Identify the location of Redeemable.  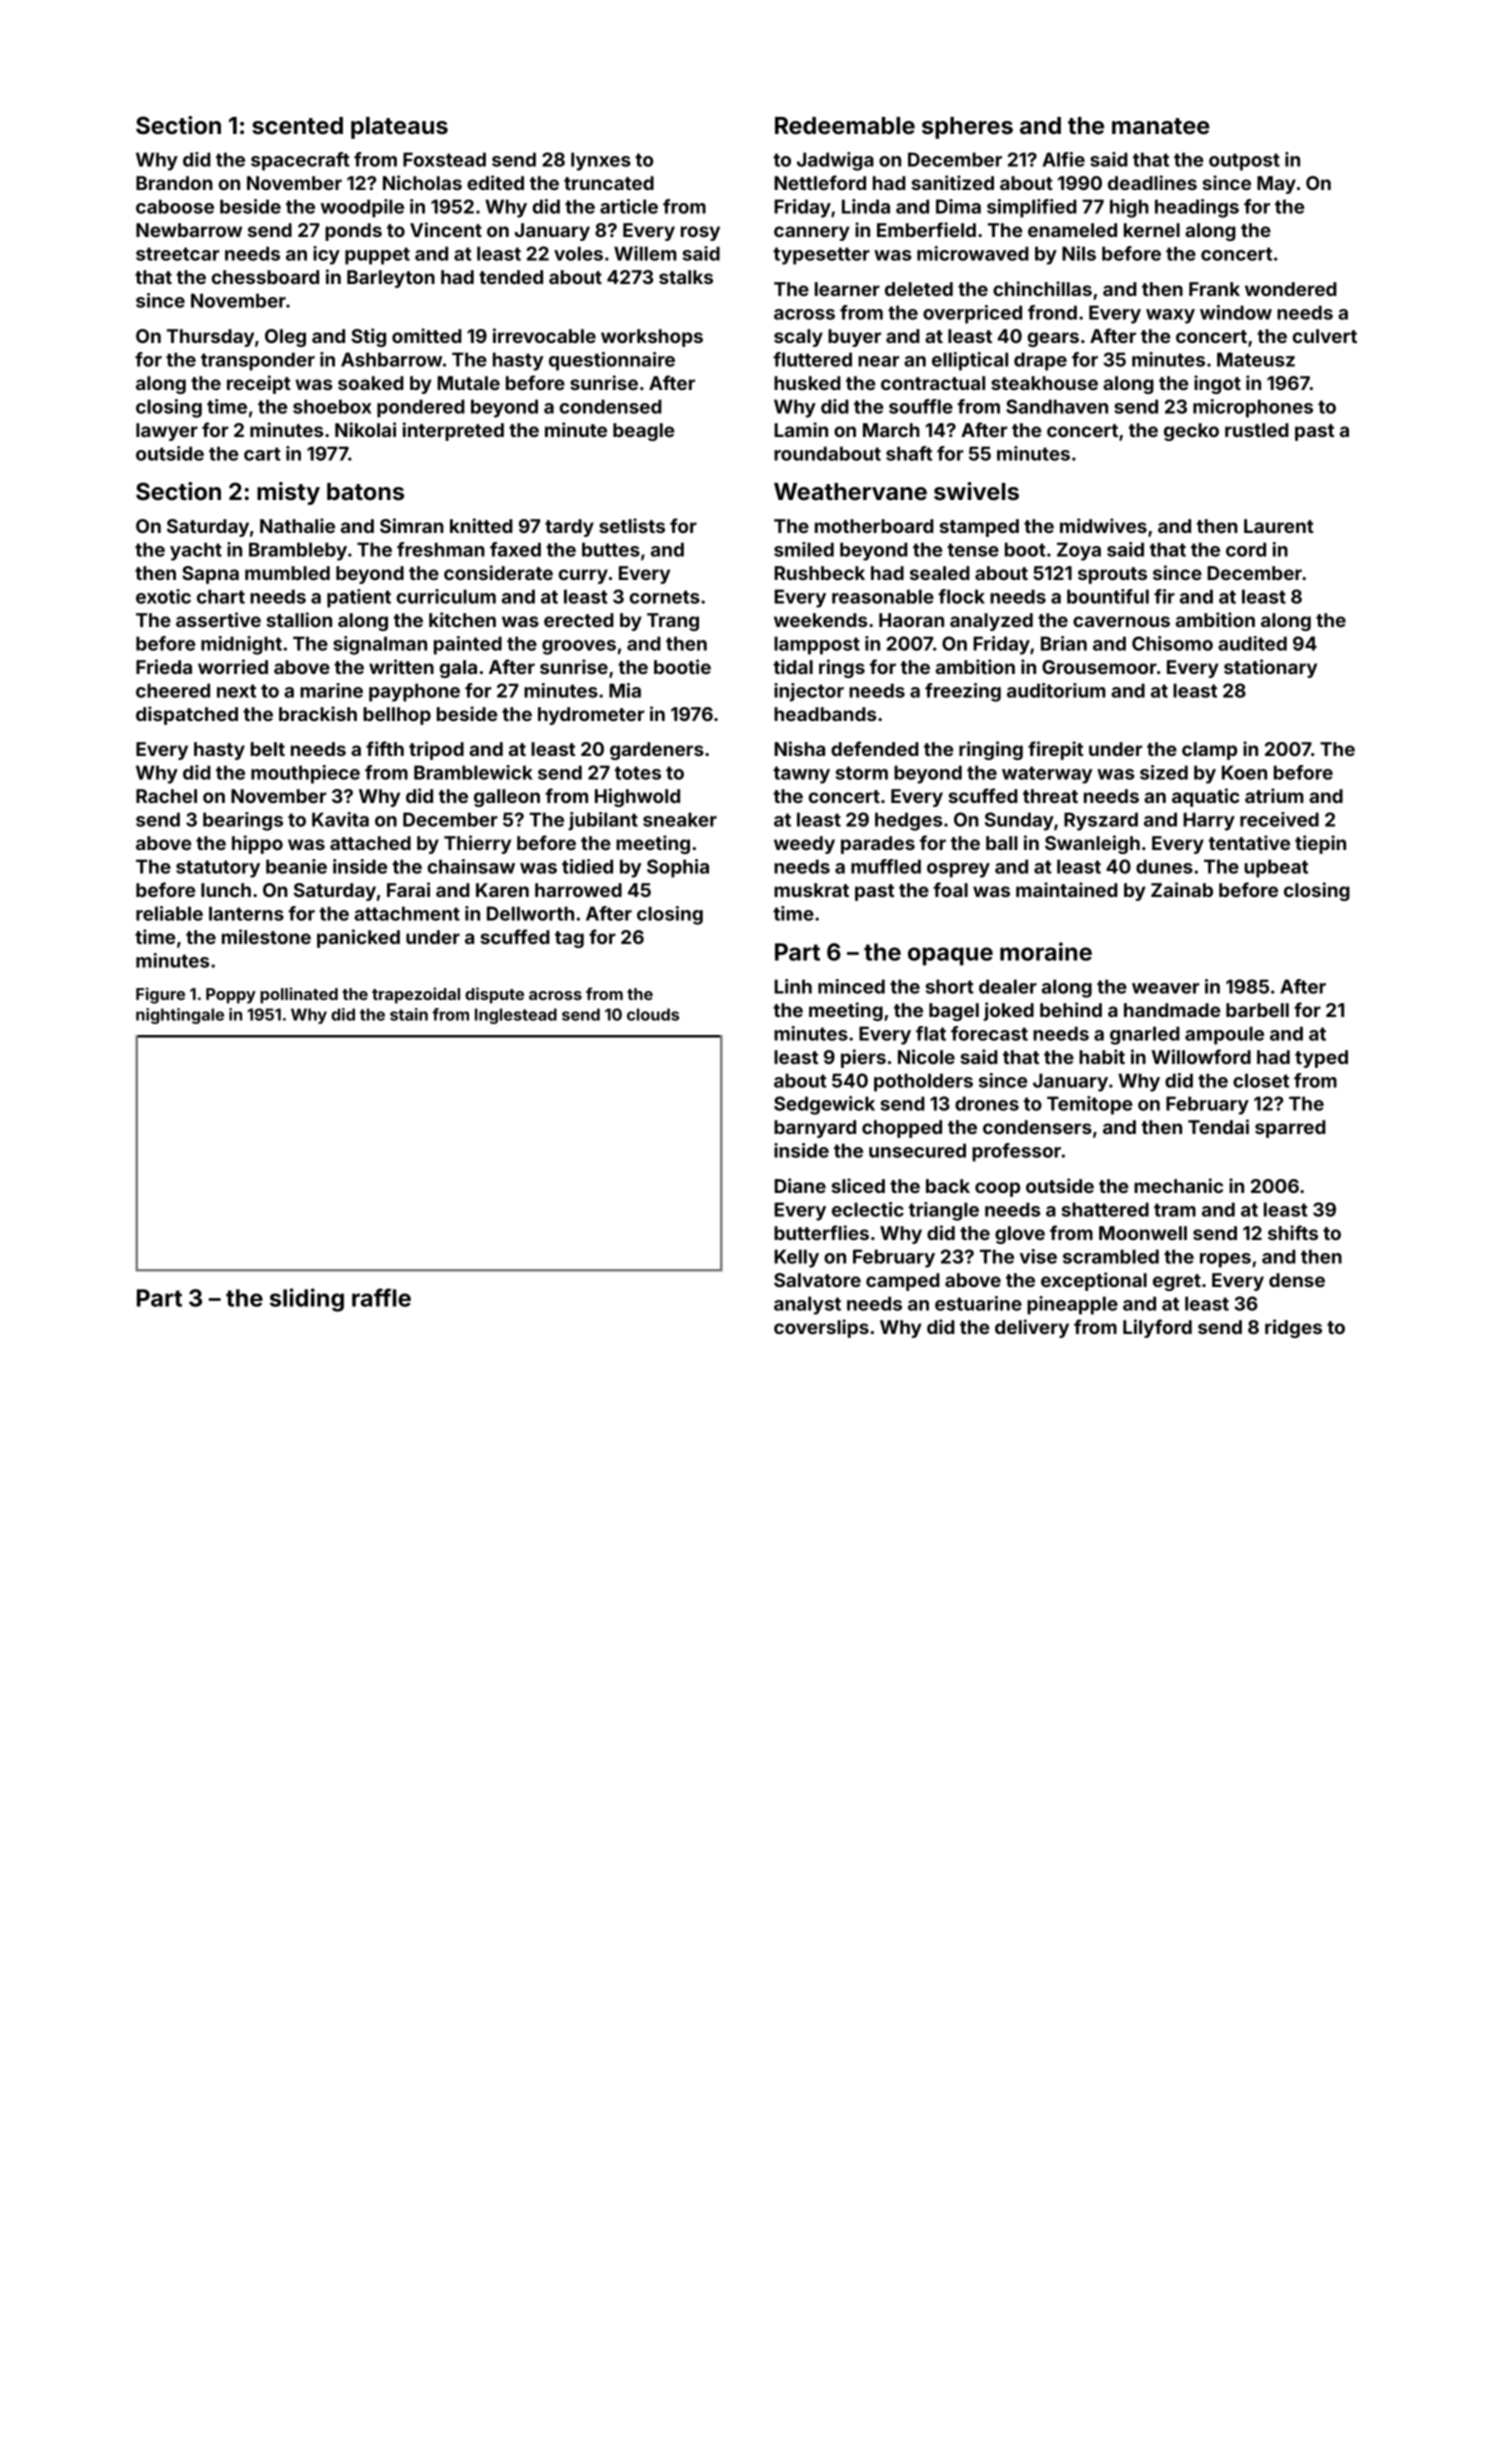
(845, 126).
